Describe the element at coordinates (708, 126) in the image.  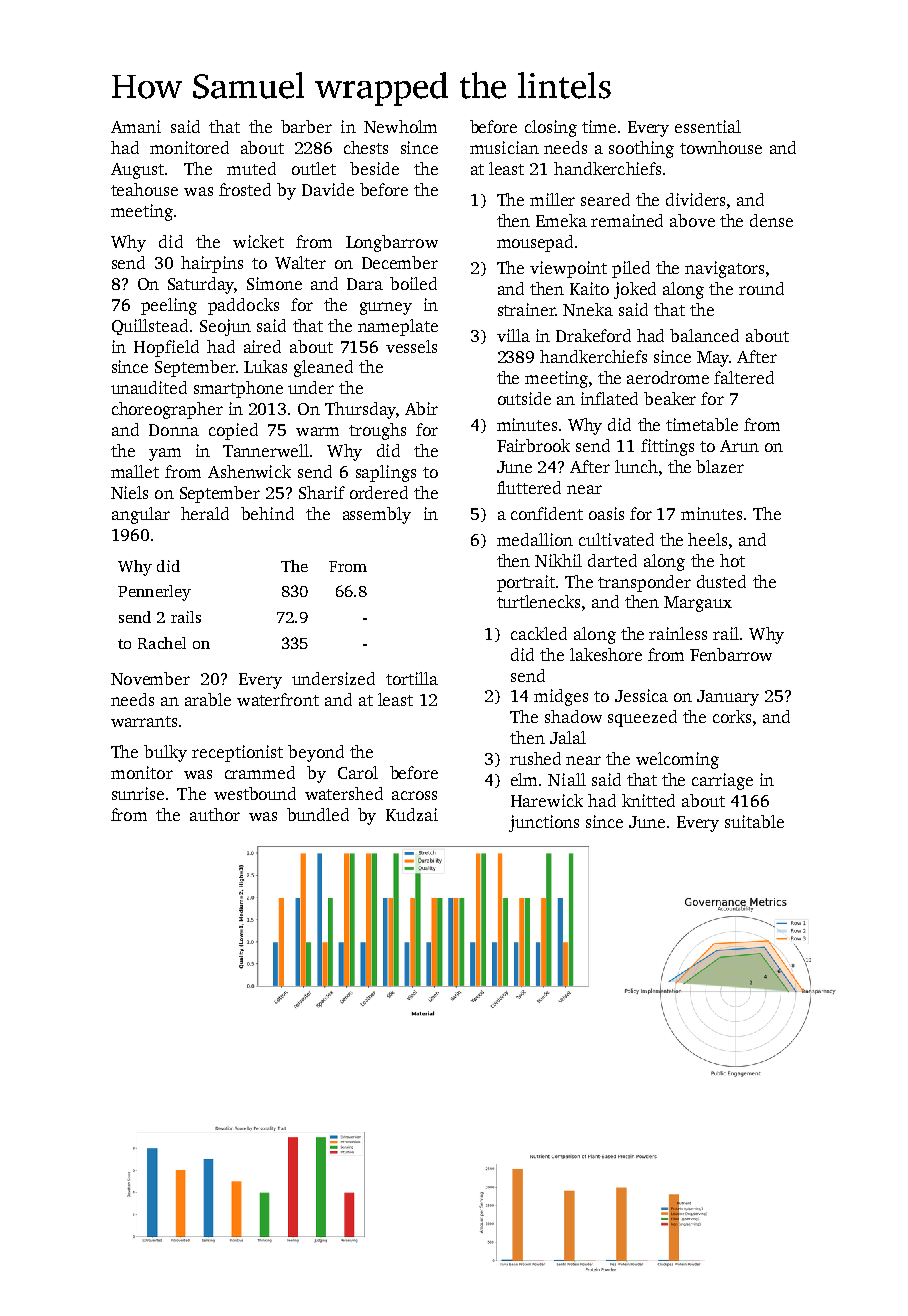
I see `essential` at that location.
